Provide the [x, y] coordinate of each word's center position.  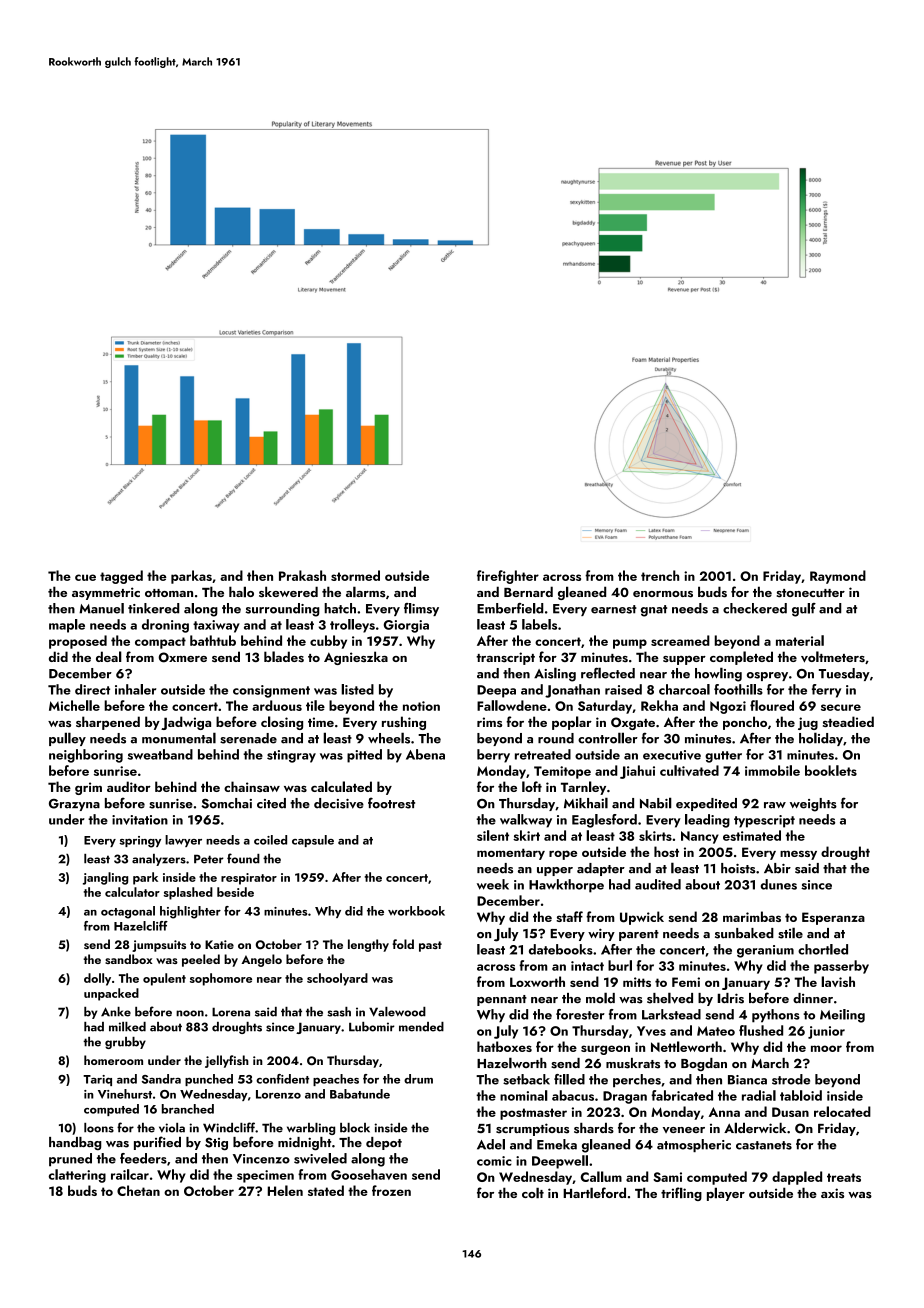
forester [580, 1014]
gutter [723, 757]
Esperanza [833, 918]
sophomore [221, 979]
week [493, 884]
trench [660, 575]
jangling [105, 878]
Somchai [226, 803]
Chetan [138, 1190]
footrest [391, 803]
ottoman [169, 593]
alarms [366, 592]
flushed [761, 1030]
